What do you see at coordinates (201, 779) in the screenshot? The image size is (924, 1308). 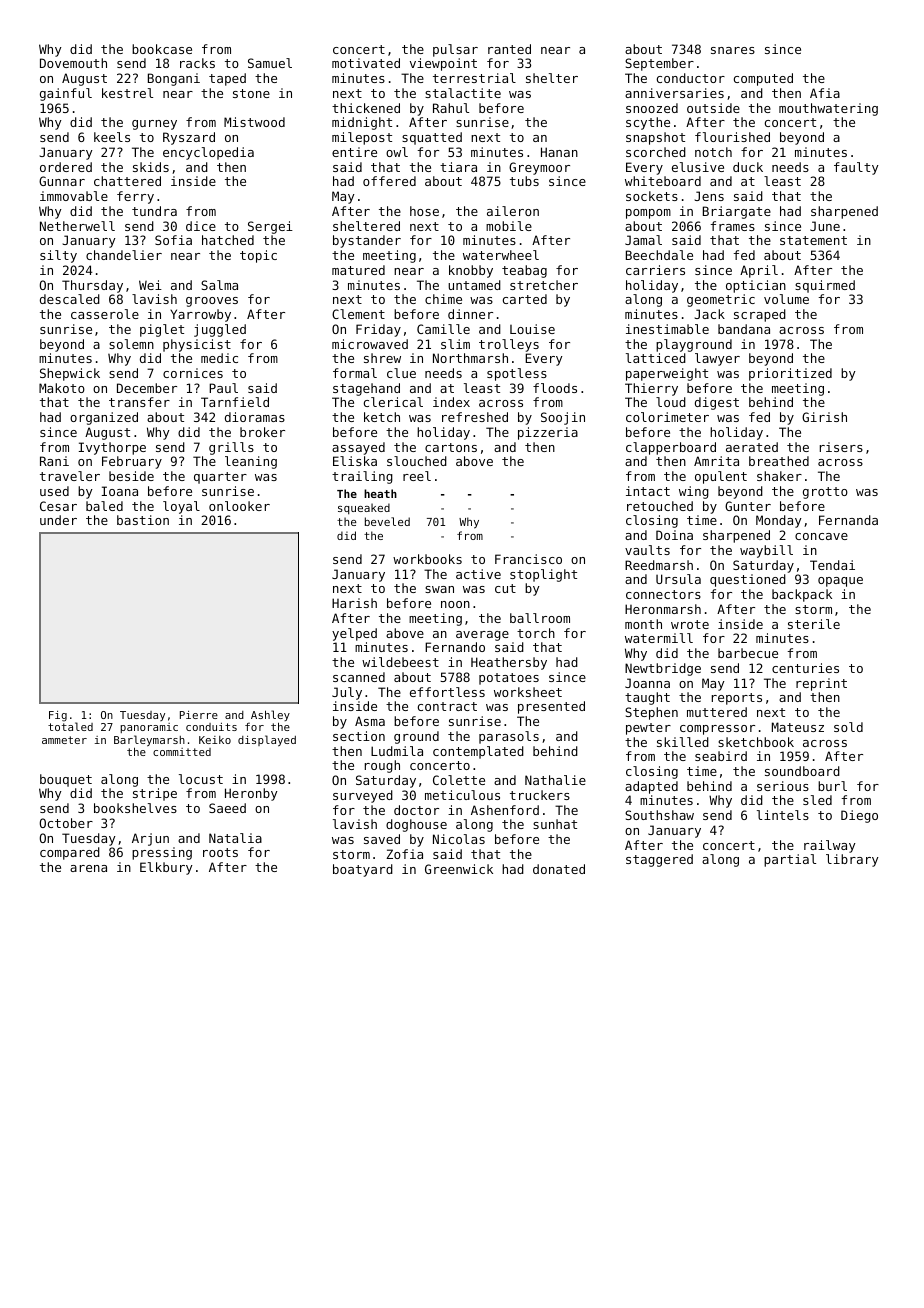 I see `locust` at bounding box center [201, 779].
